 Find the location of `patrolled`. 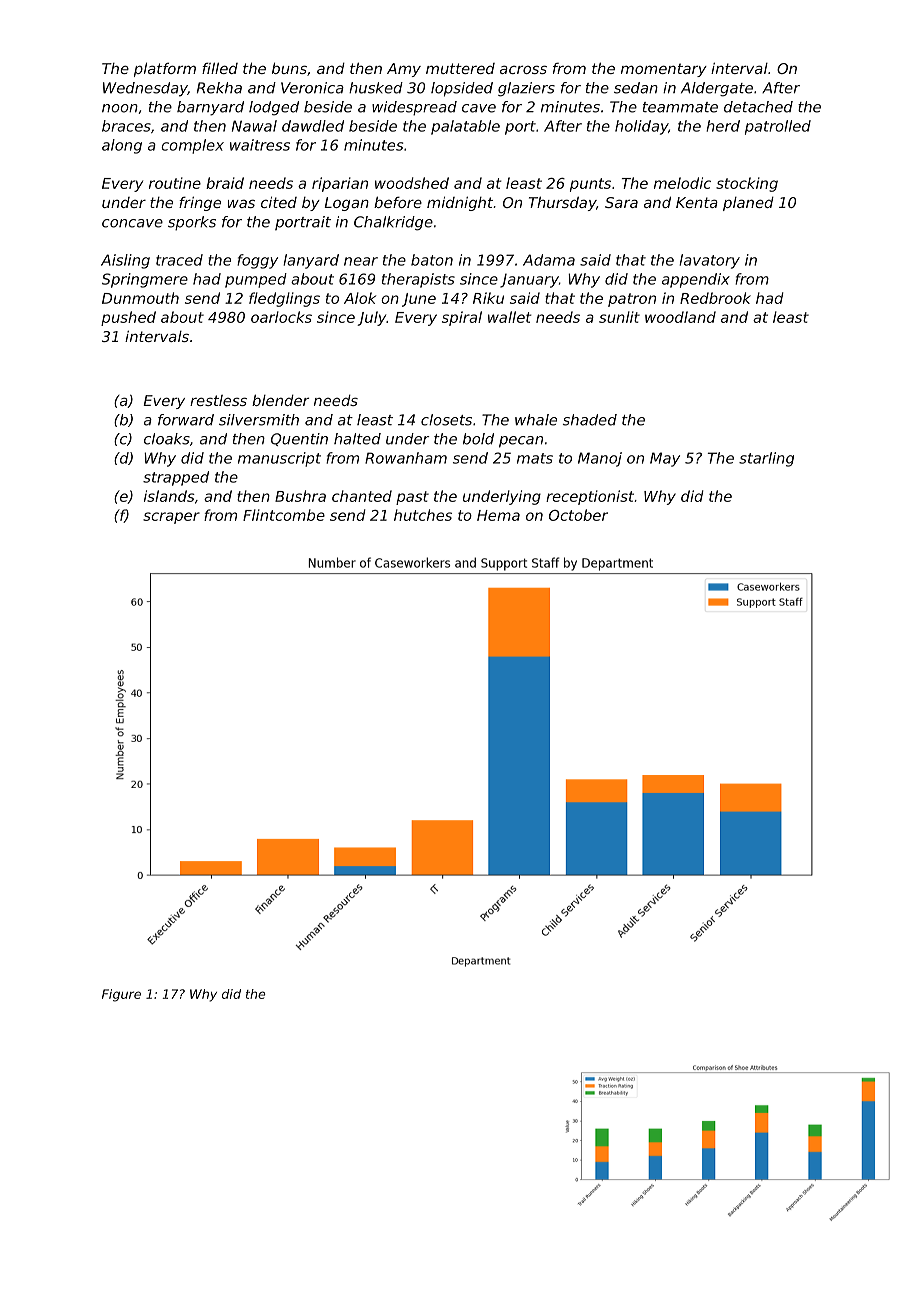

patrolled is located at coordinates (778, 127).
